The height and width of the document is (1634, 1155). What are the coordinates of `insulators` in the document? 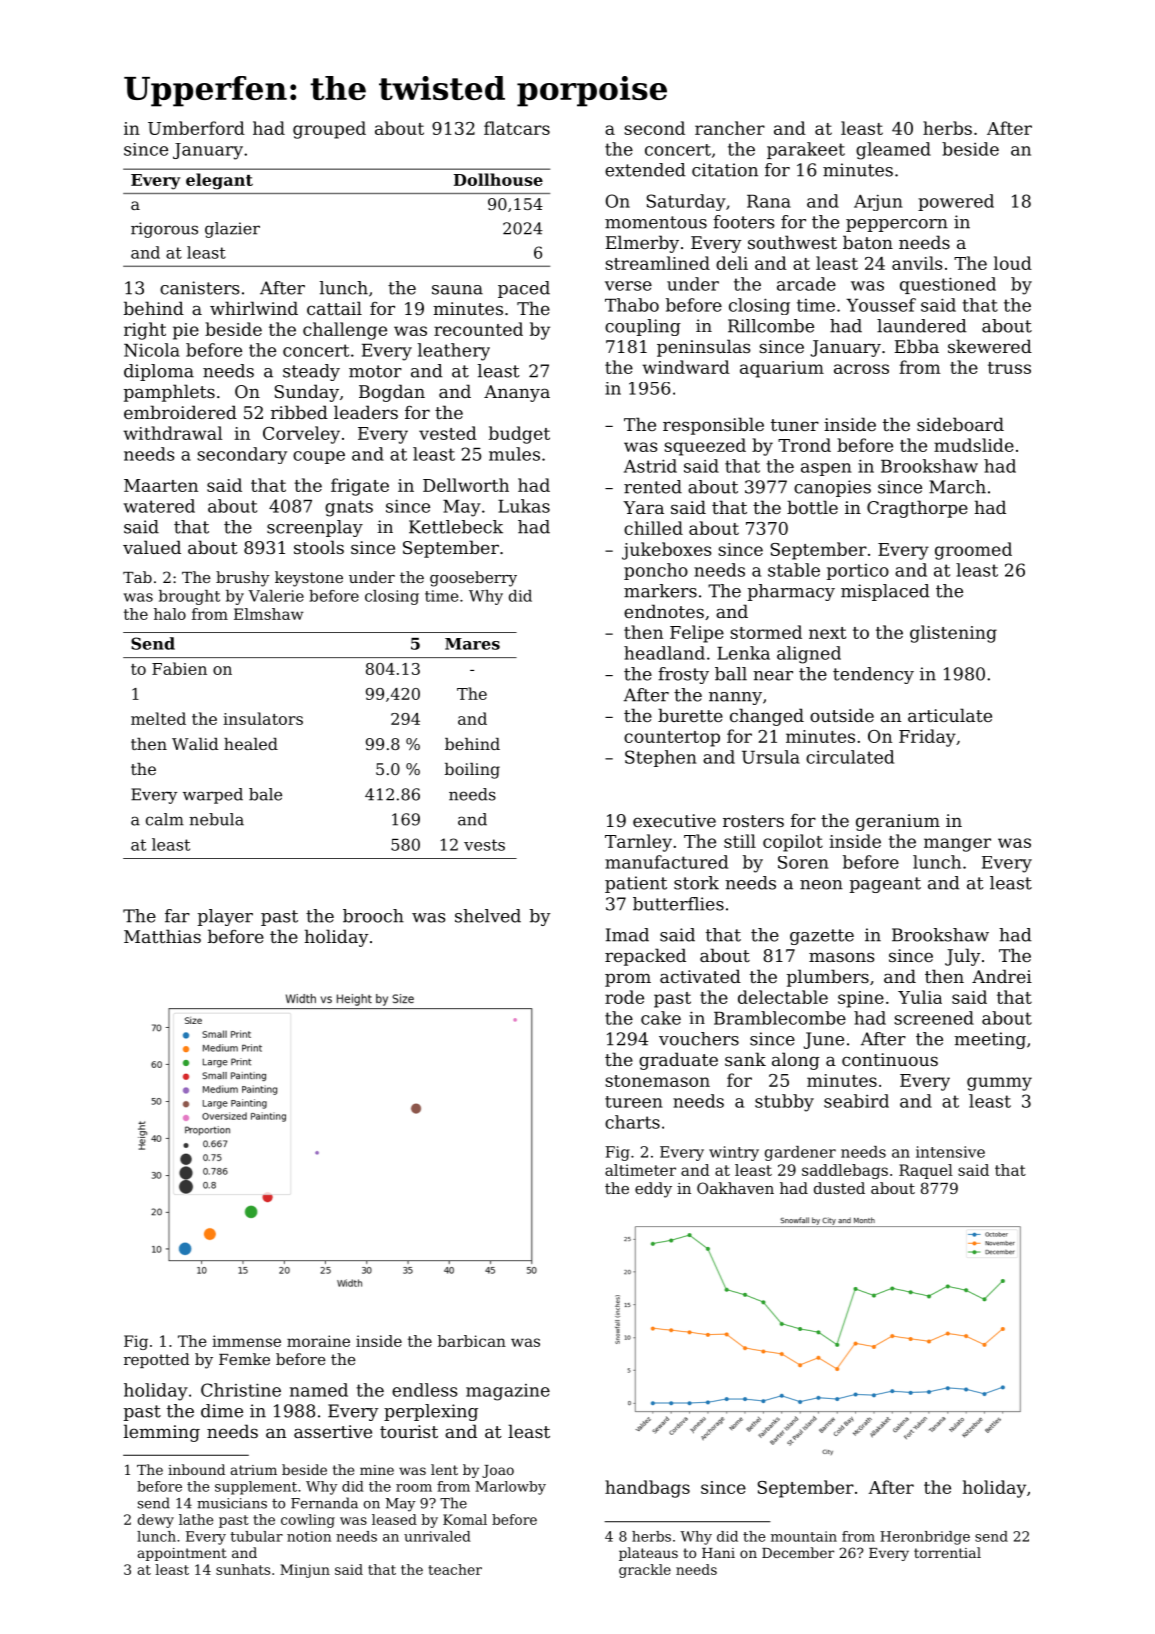 It's located at (263, 718).
